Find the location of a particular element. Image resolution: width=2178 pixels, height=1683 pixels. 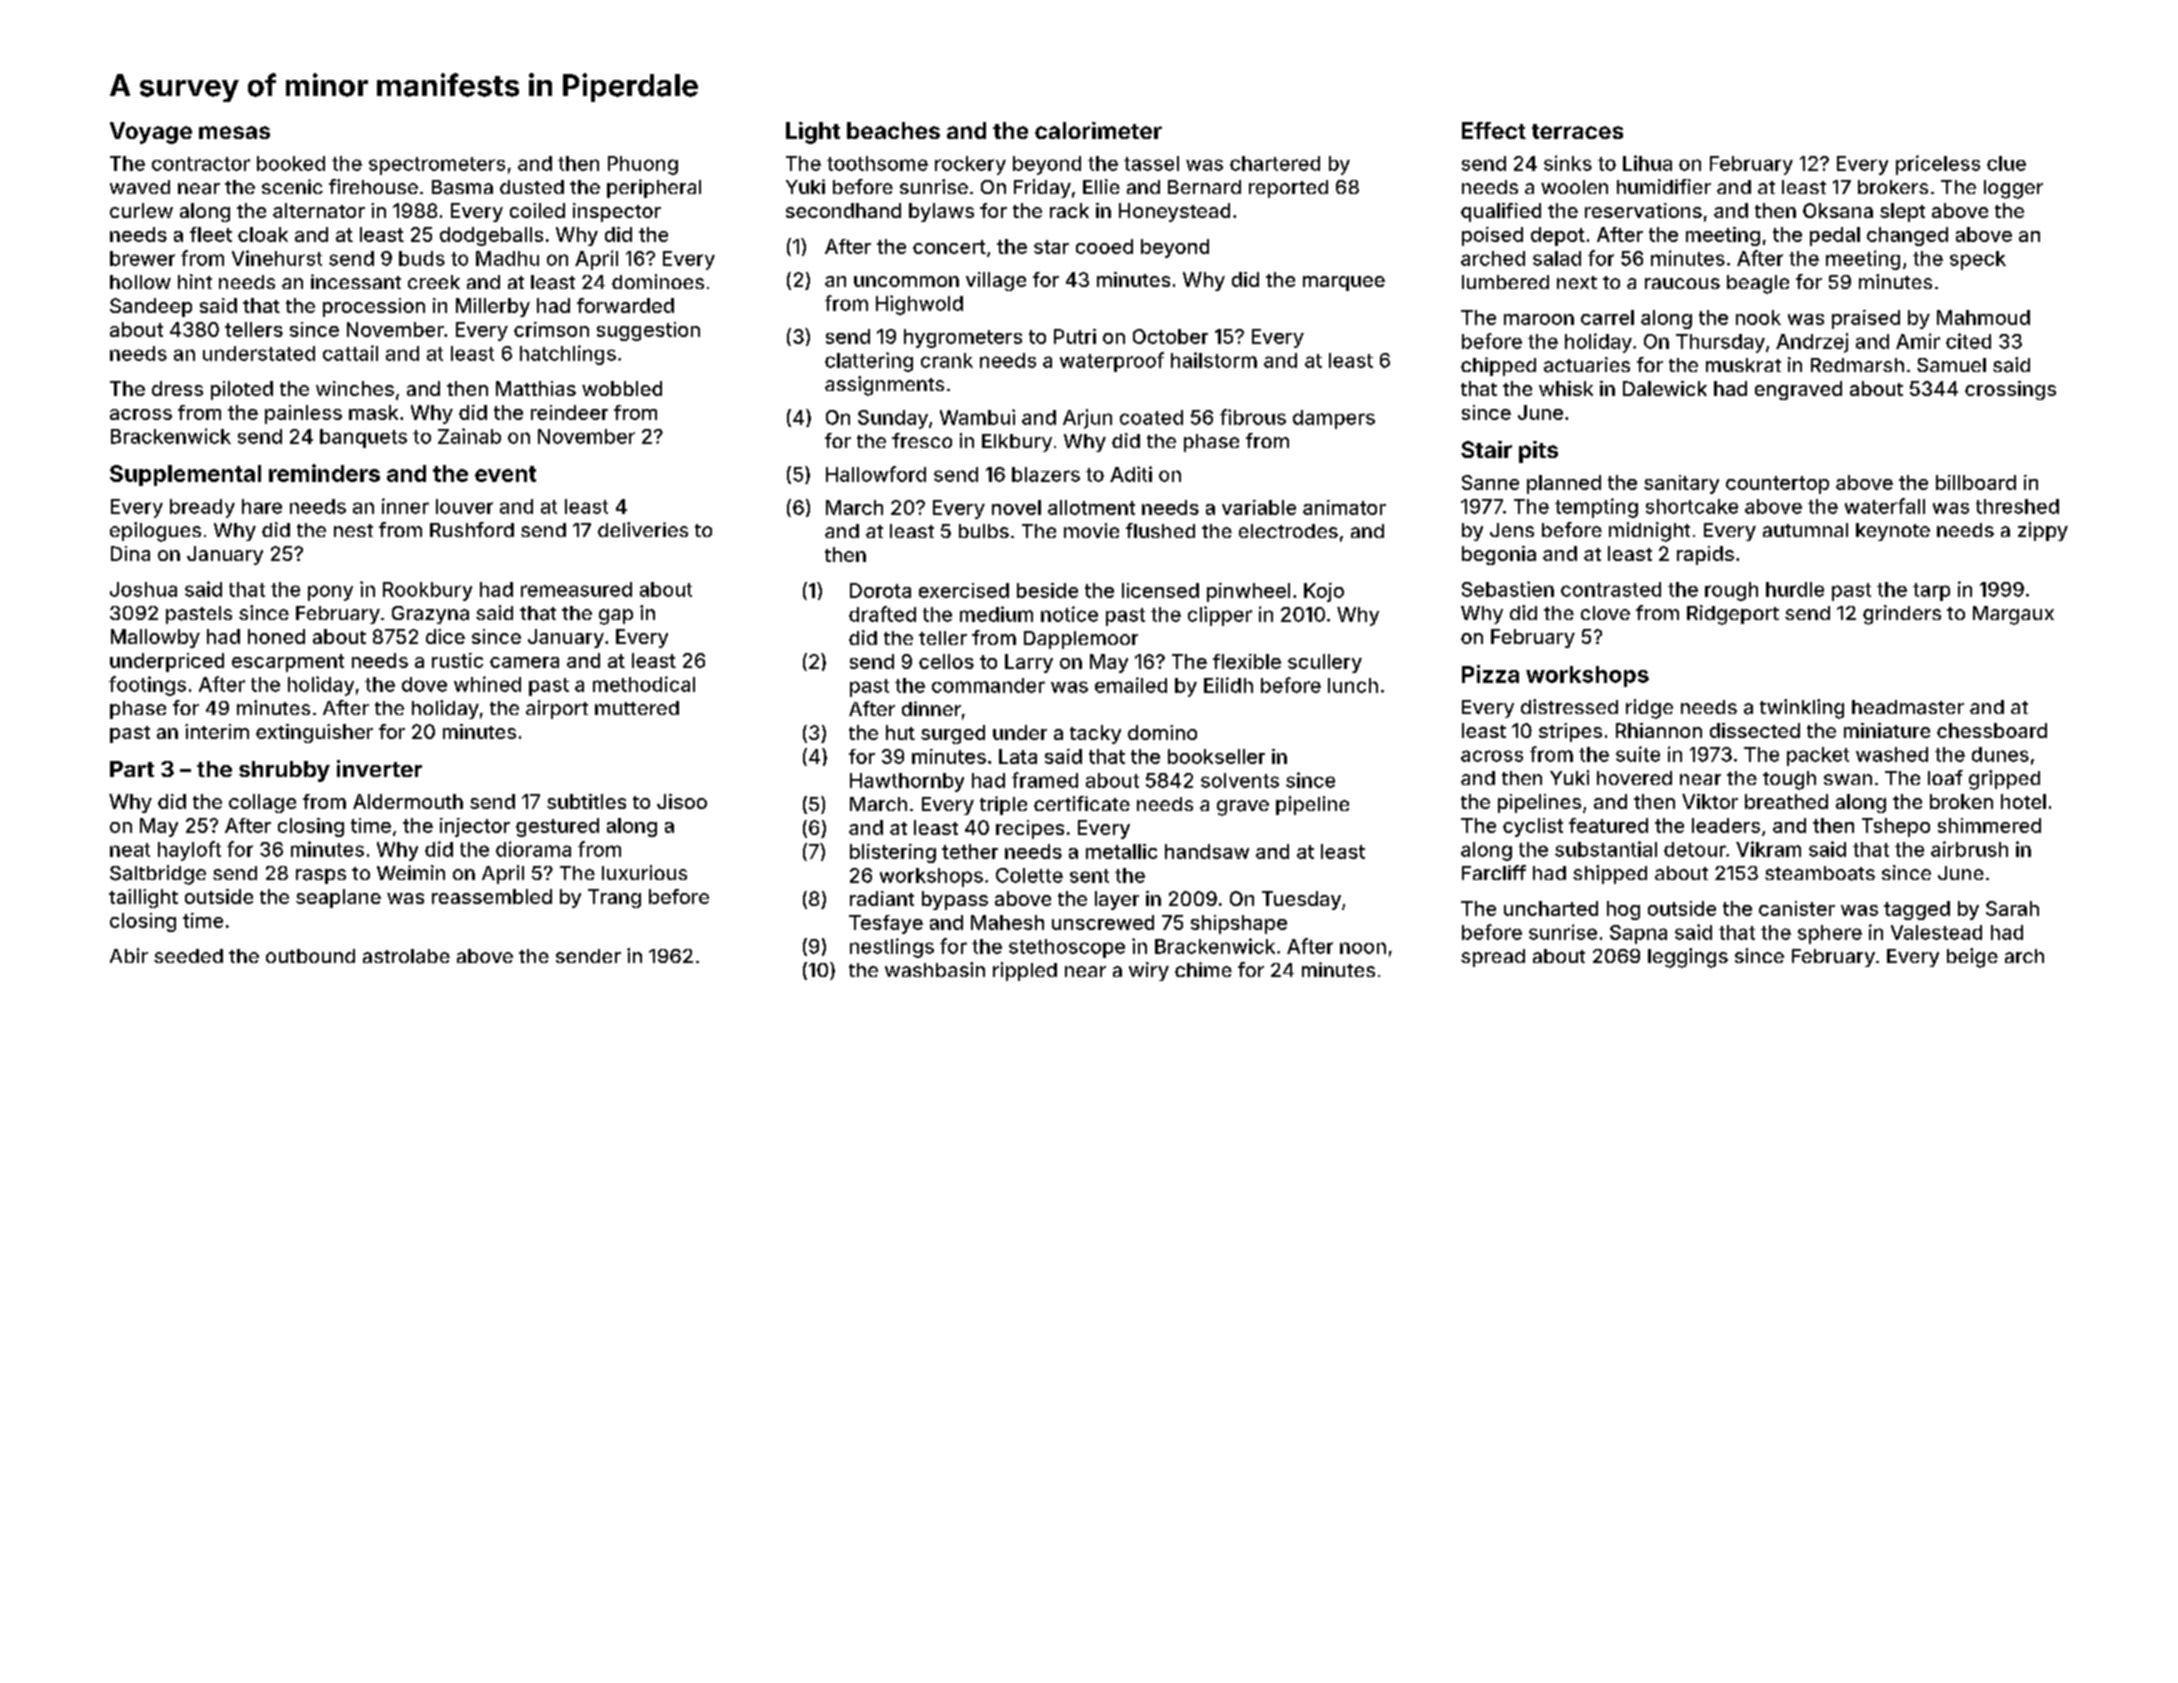

metallic is located at coordinates (1121, 851).
